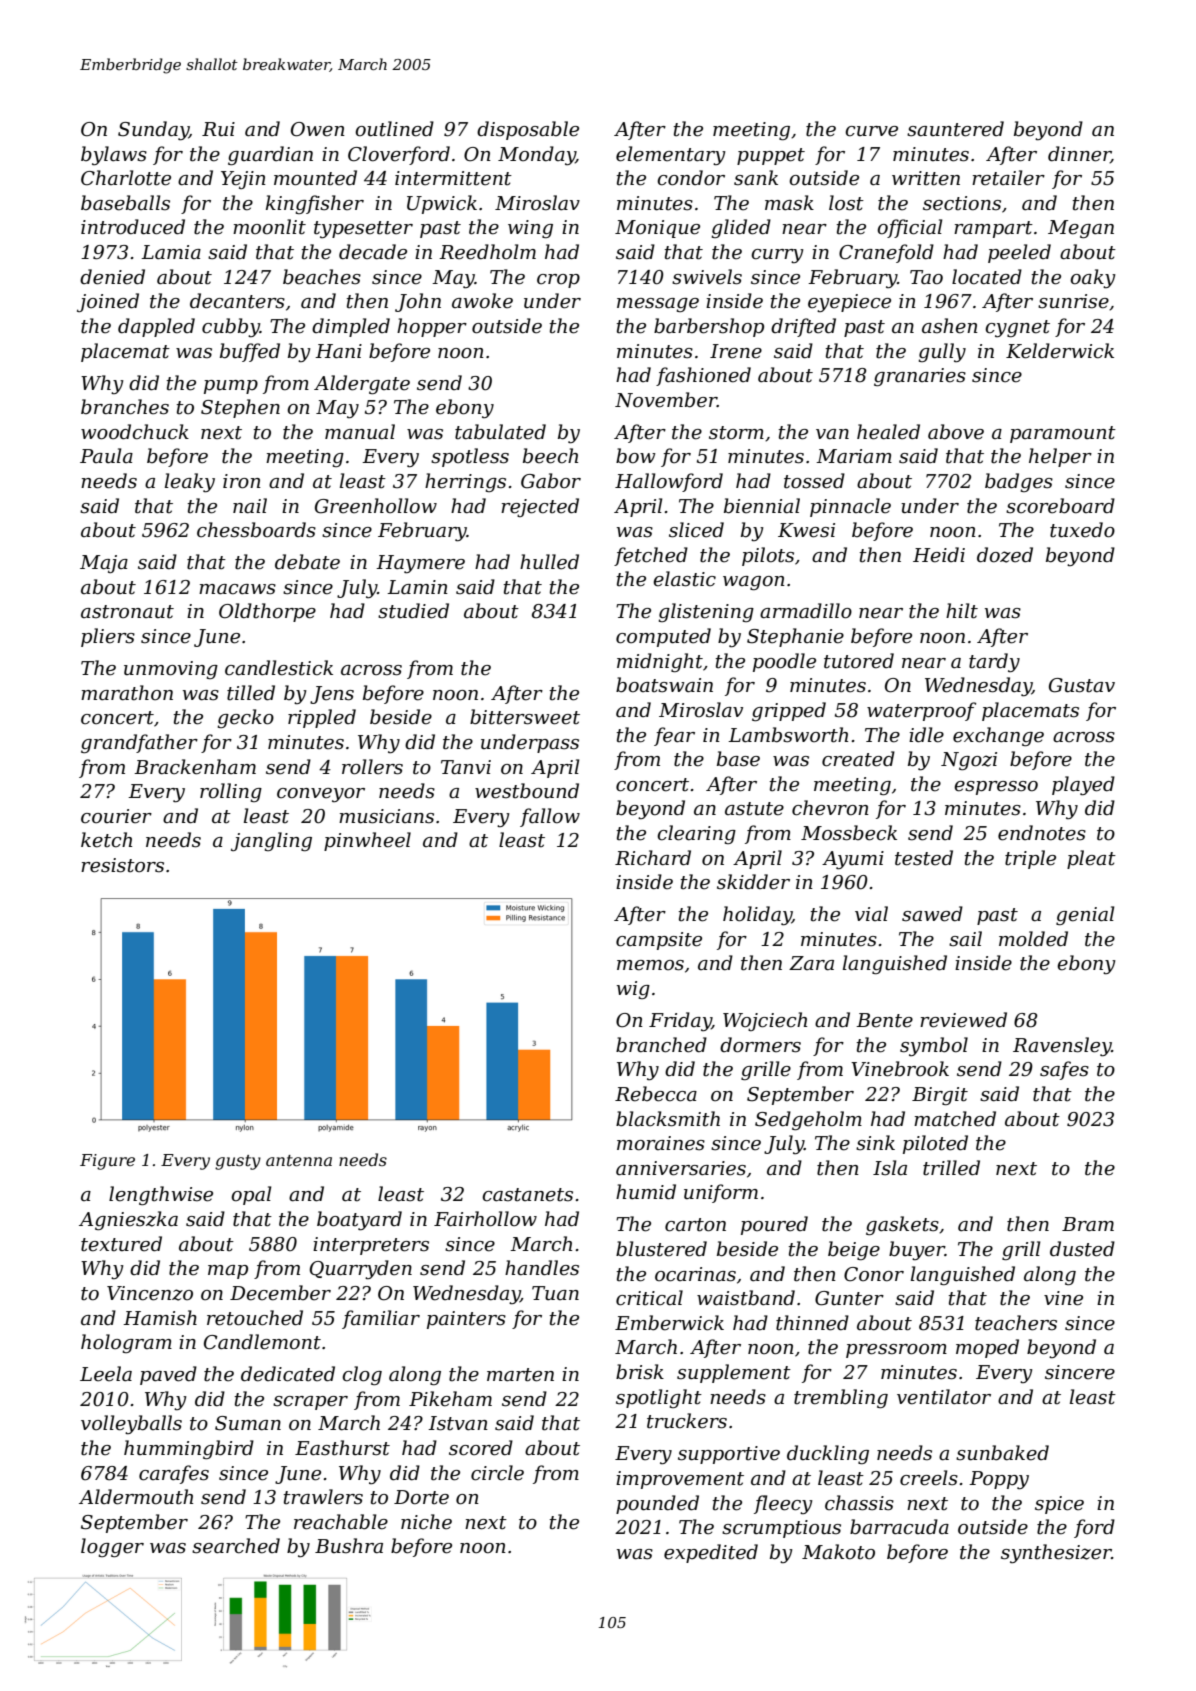 The height and width of the screenshot is (1691, 1196). What do you see at coordinates (218, 129) in the screenshot?
I see `Rui` at bounding box center [218, 129].
